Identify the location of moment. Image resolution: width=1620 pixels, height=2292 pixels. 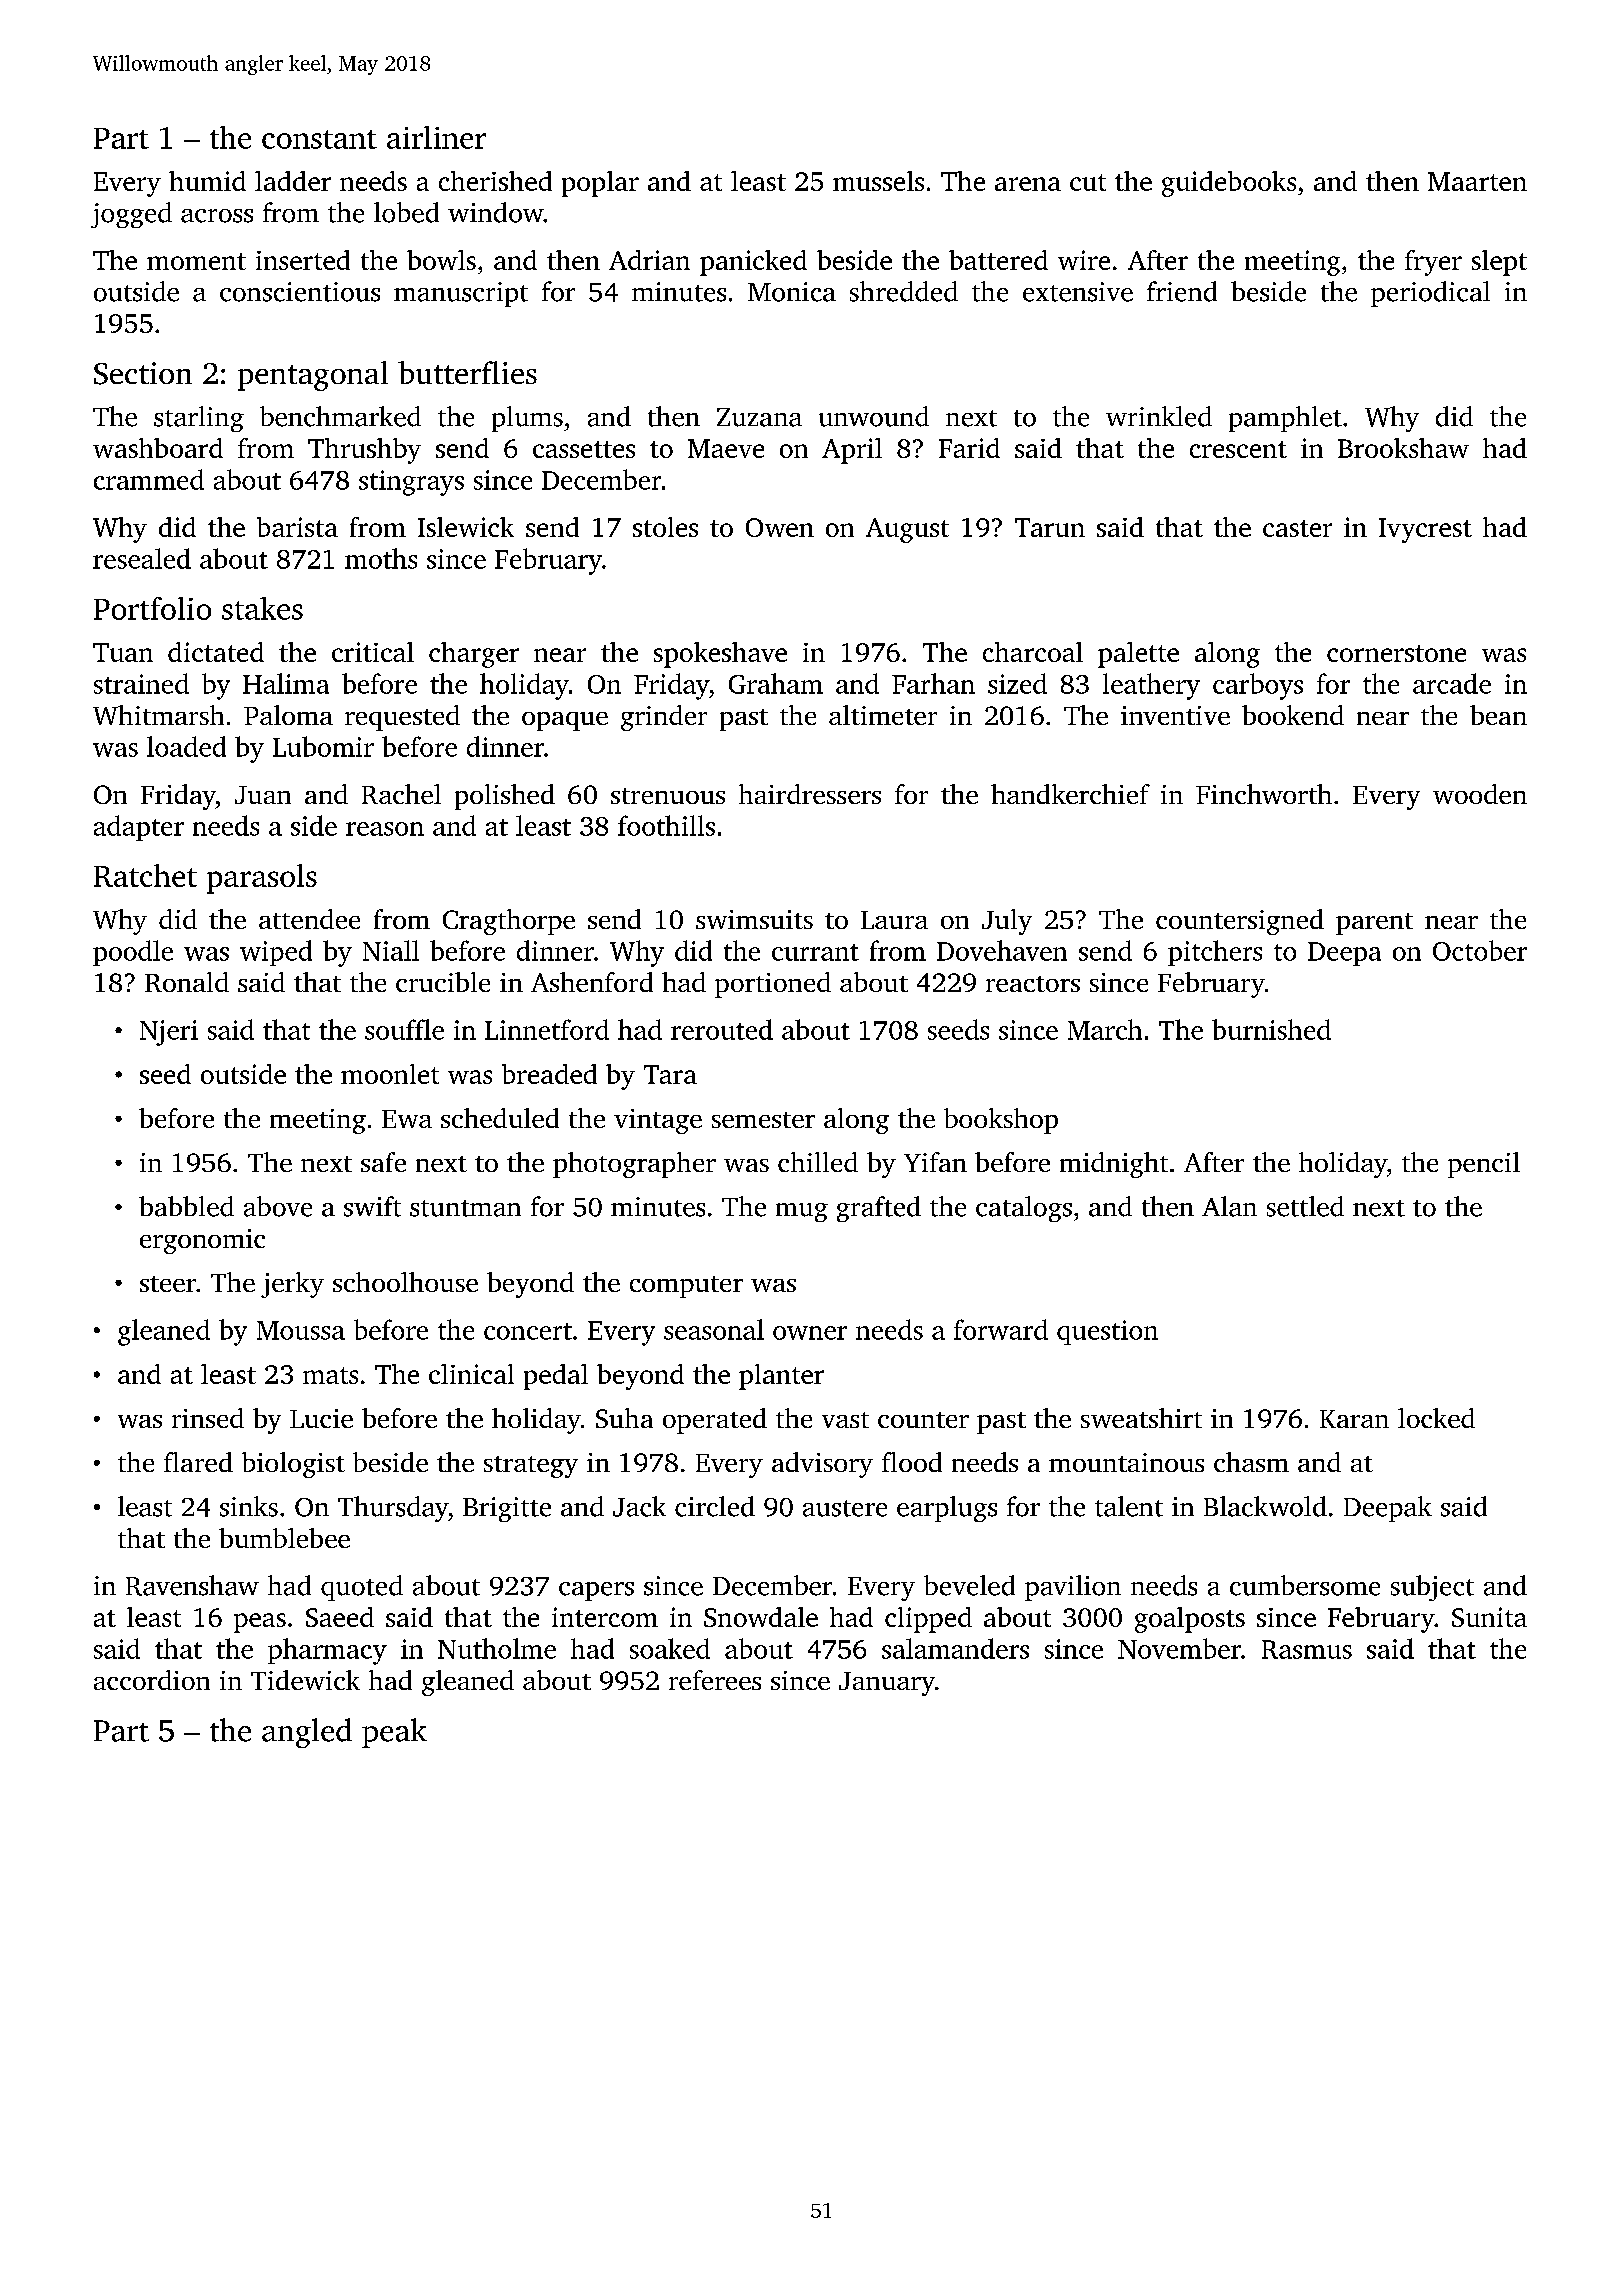
(196, 261).
